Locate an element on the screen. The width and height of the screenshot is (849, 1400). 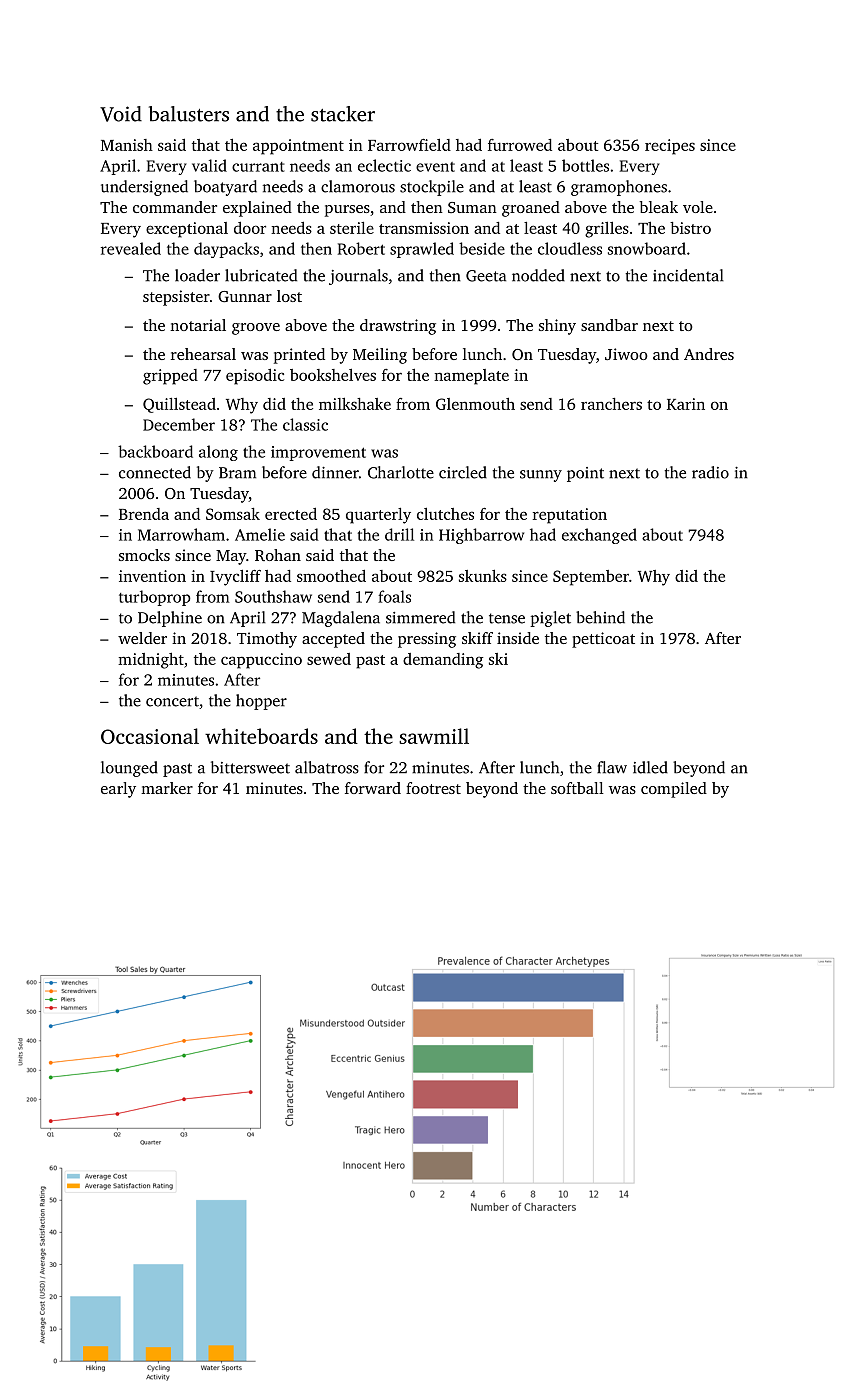
Brenda is located at coordinates (144, 514).
